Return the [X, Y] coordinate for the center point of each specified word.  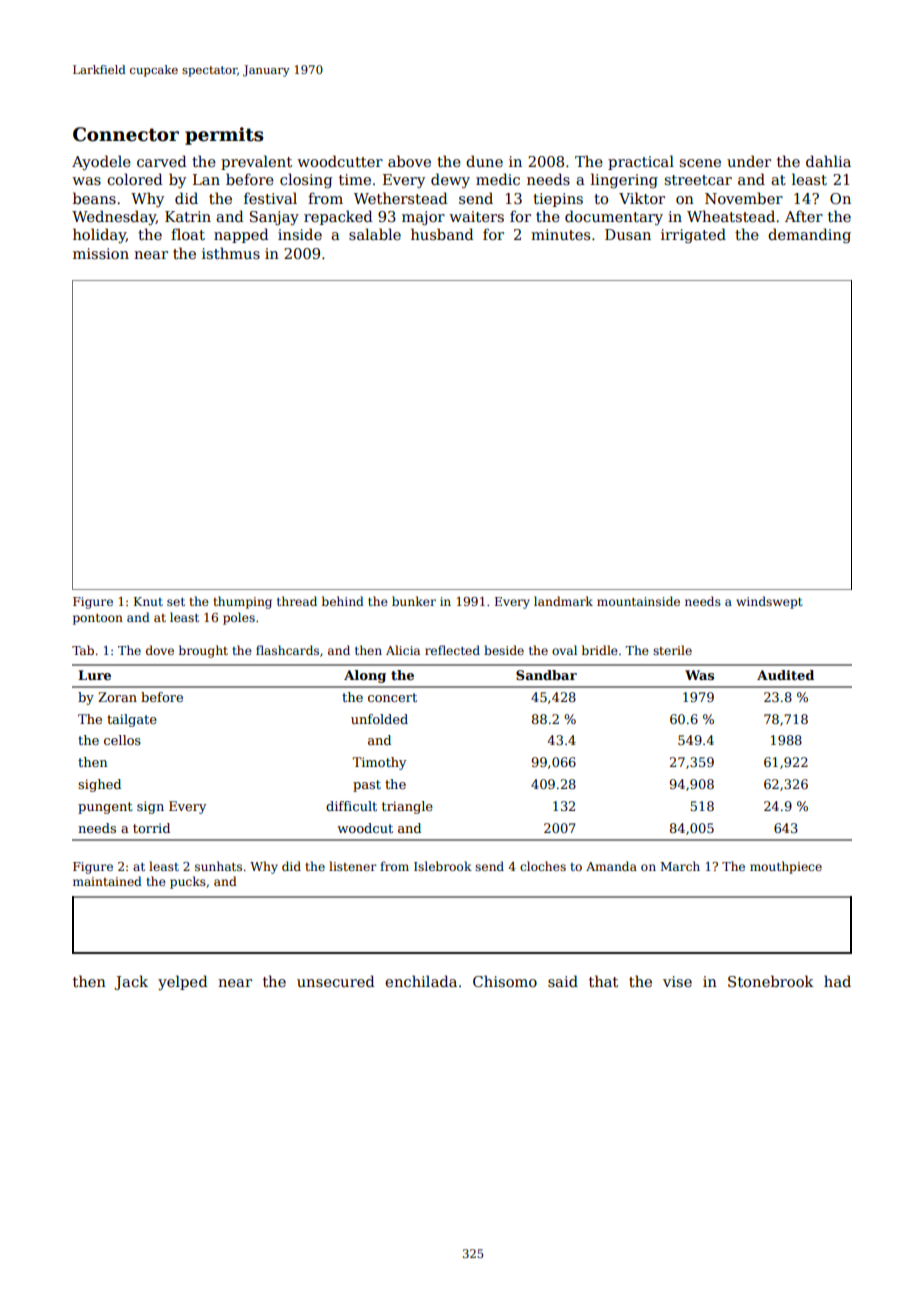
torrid [151, 828]
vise [677, 981]
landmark [563, 601]
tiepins [558, 200]
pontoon [98, 619]
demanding [809, 235]
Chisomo [505, 981]
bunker [414, 601]
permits [224, 136]
